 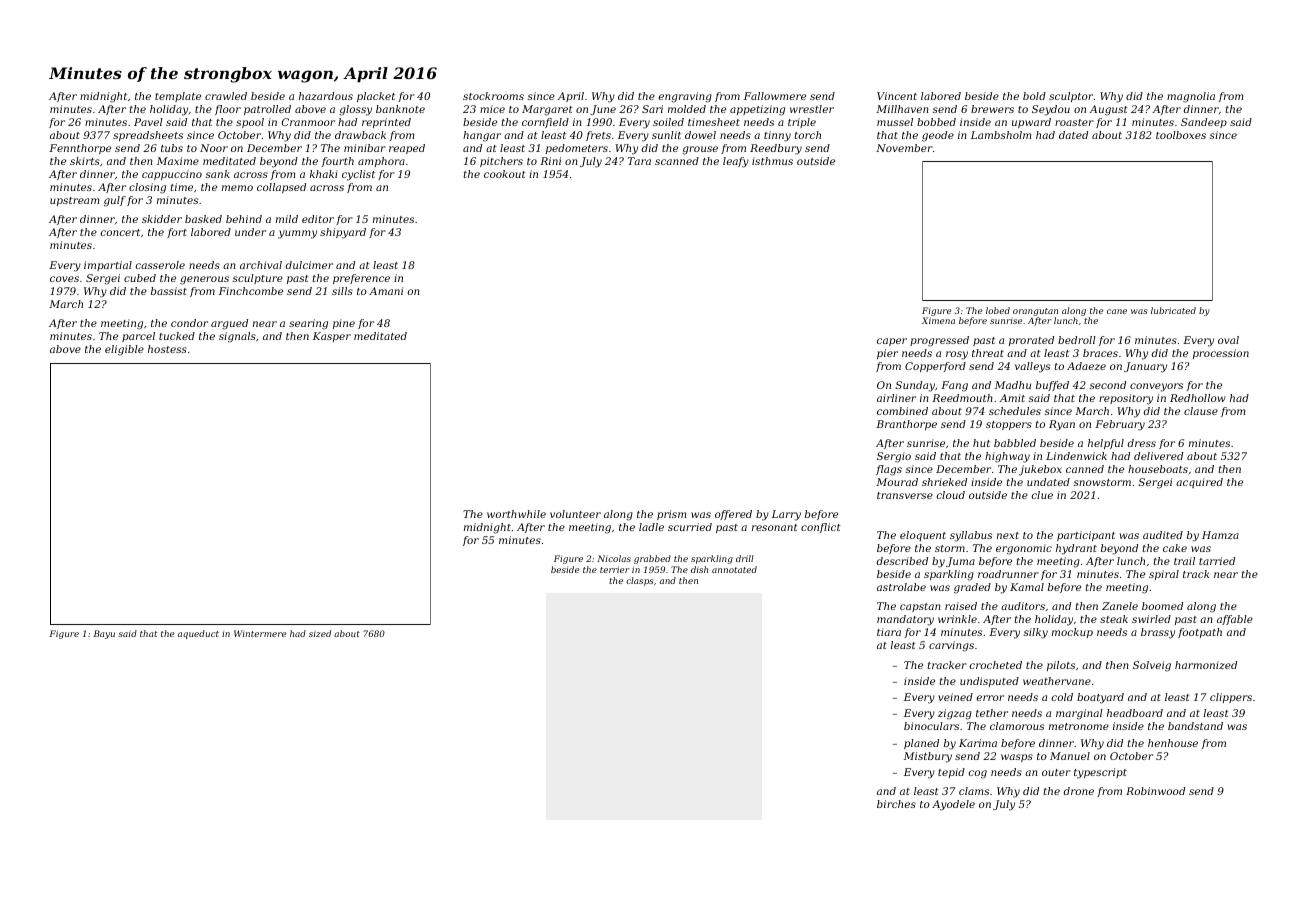 What do you see at coordinates (931, 726) in the screenshot?
I see `binoculars` at bounding box center [931, 726].
